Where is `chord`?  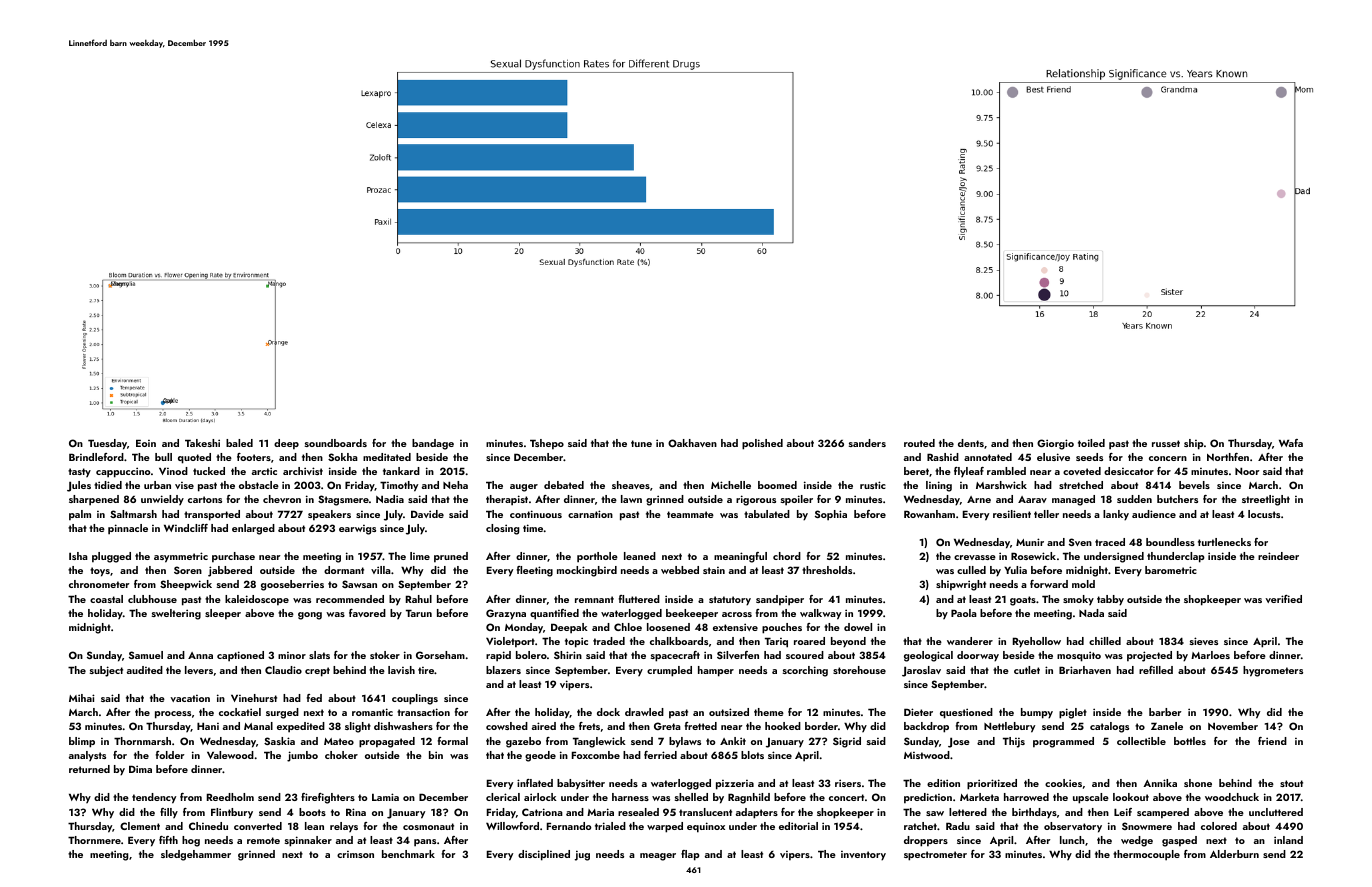 chord is located at coordinates (787, 556).
